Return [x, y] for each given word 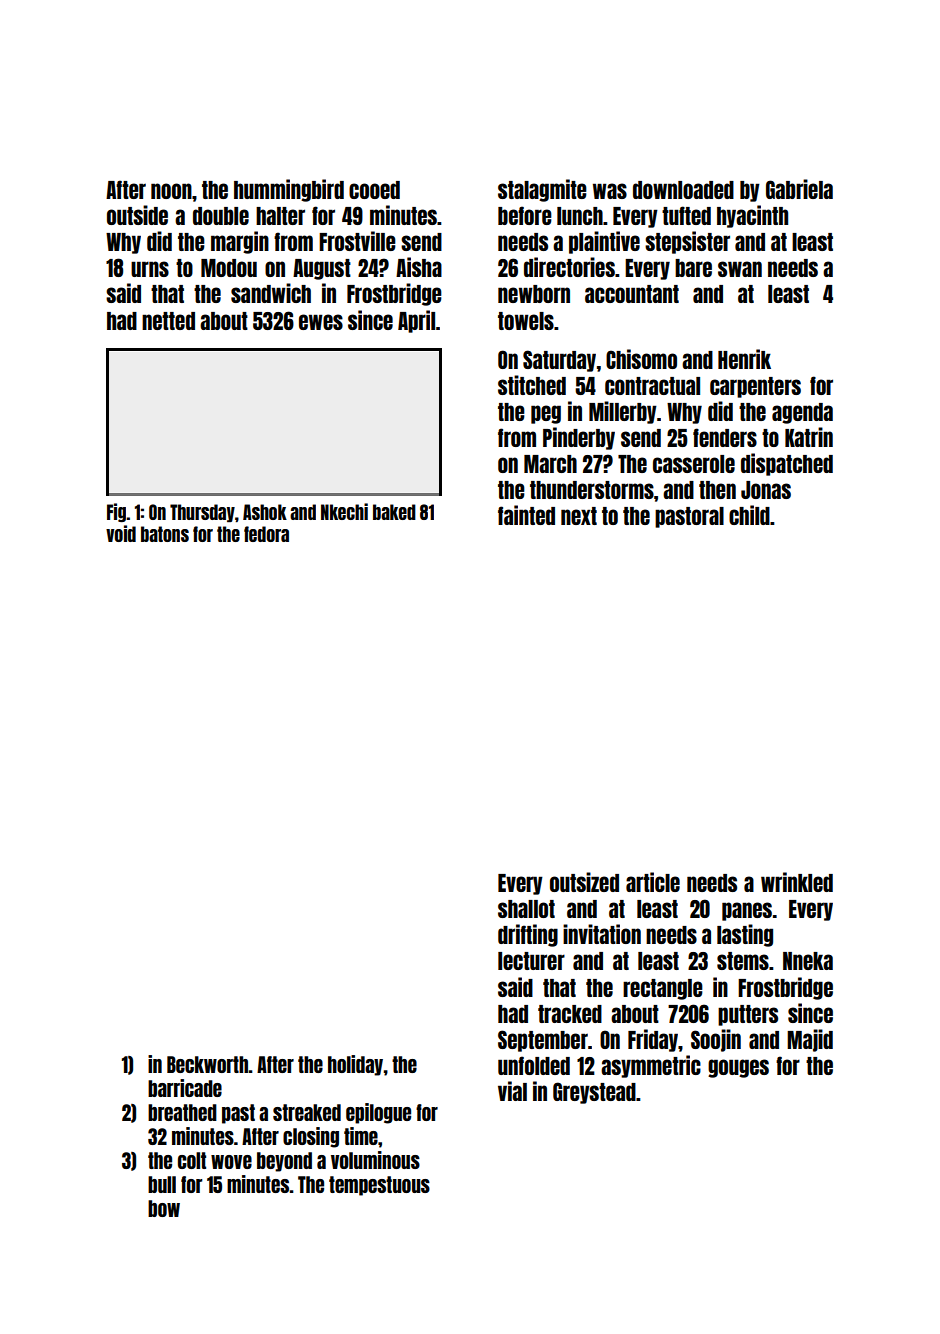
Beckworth [208, 1064]
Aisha [419, 267]
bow [164, 1208]
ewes [321, 322]
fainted [526, 515]
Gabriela [799, 189]
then [717, 490]
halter [280, 216]
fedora [266, 534]
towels [526, 321]
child [749, 515]
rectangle [663, 989]
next [579, 516]
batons [165, 534]
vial [512, 1091]
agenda [802, 413]
